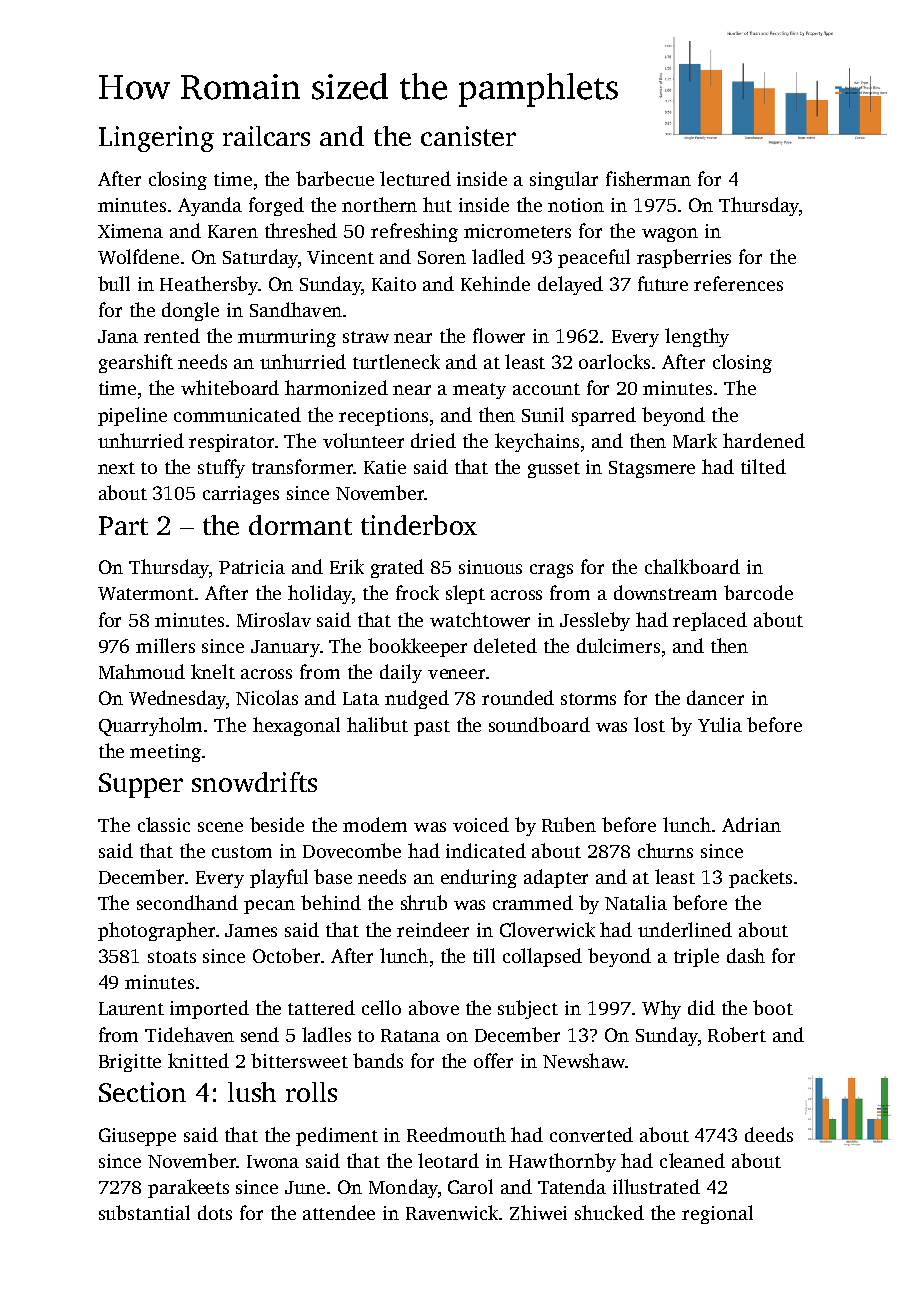  I want to click on hardened, so click(764, 440).
